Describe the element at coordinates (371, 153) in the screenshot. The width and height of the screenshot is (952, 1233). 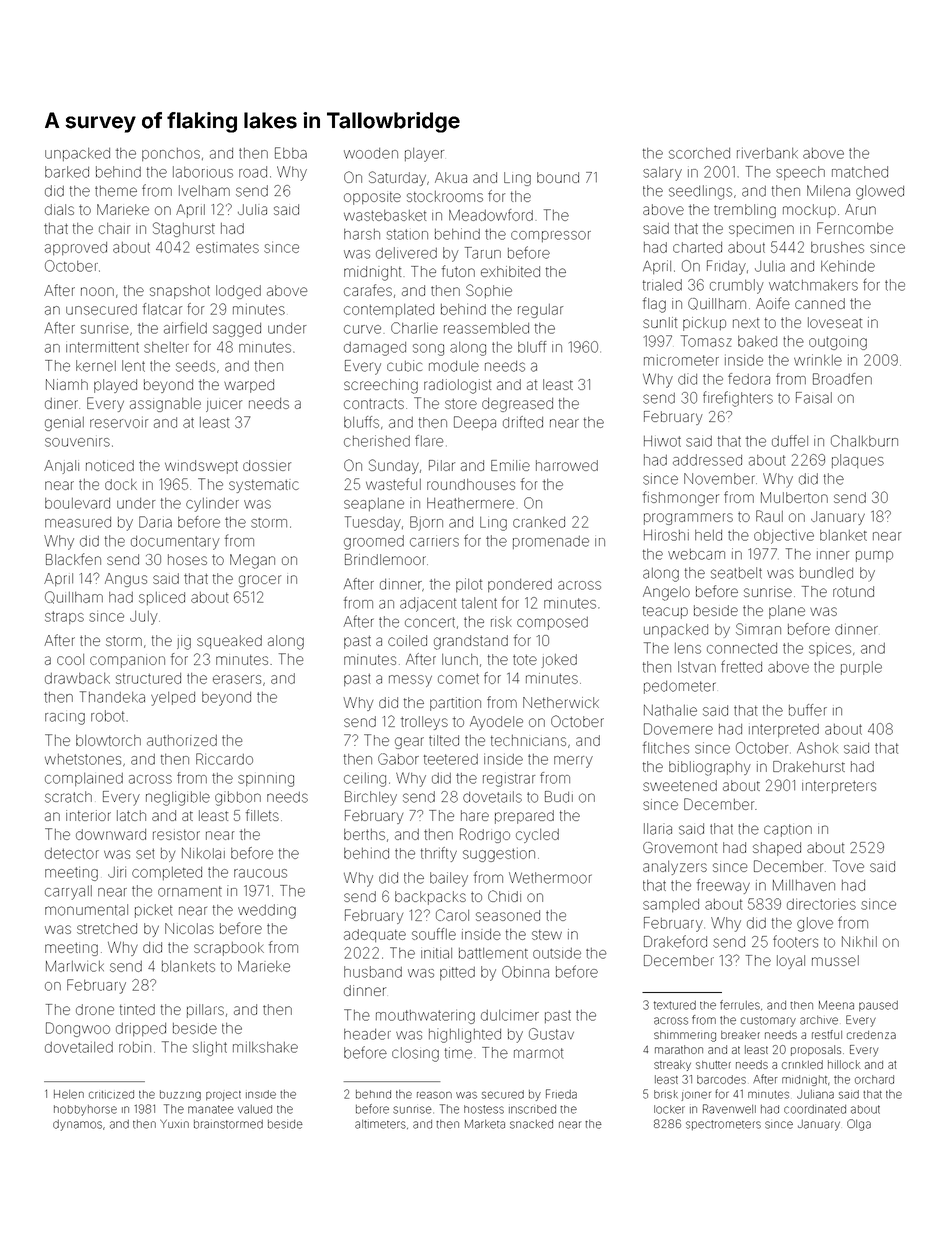
I see `wooden` at that location.
